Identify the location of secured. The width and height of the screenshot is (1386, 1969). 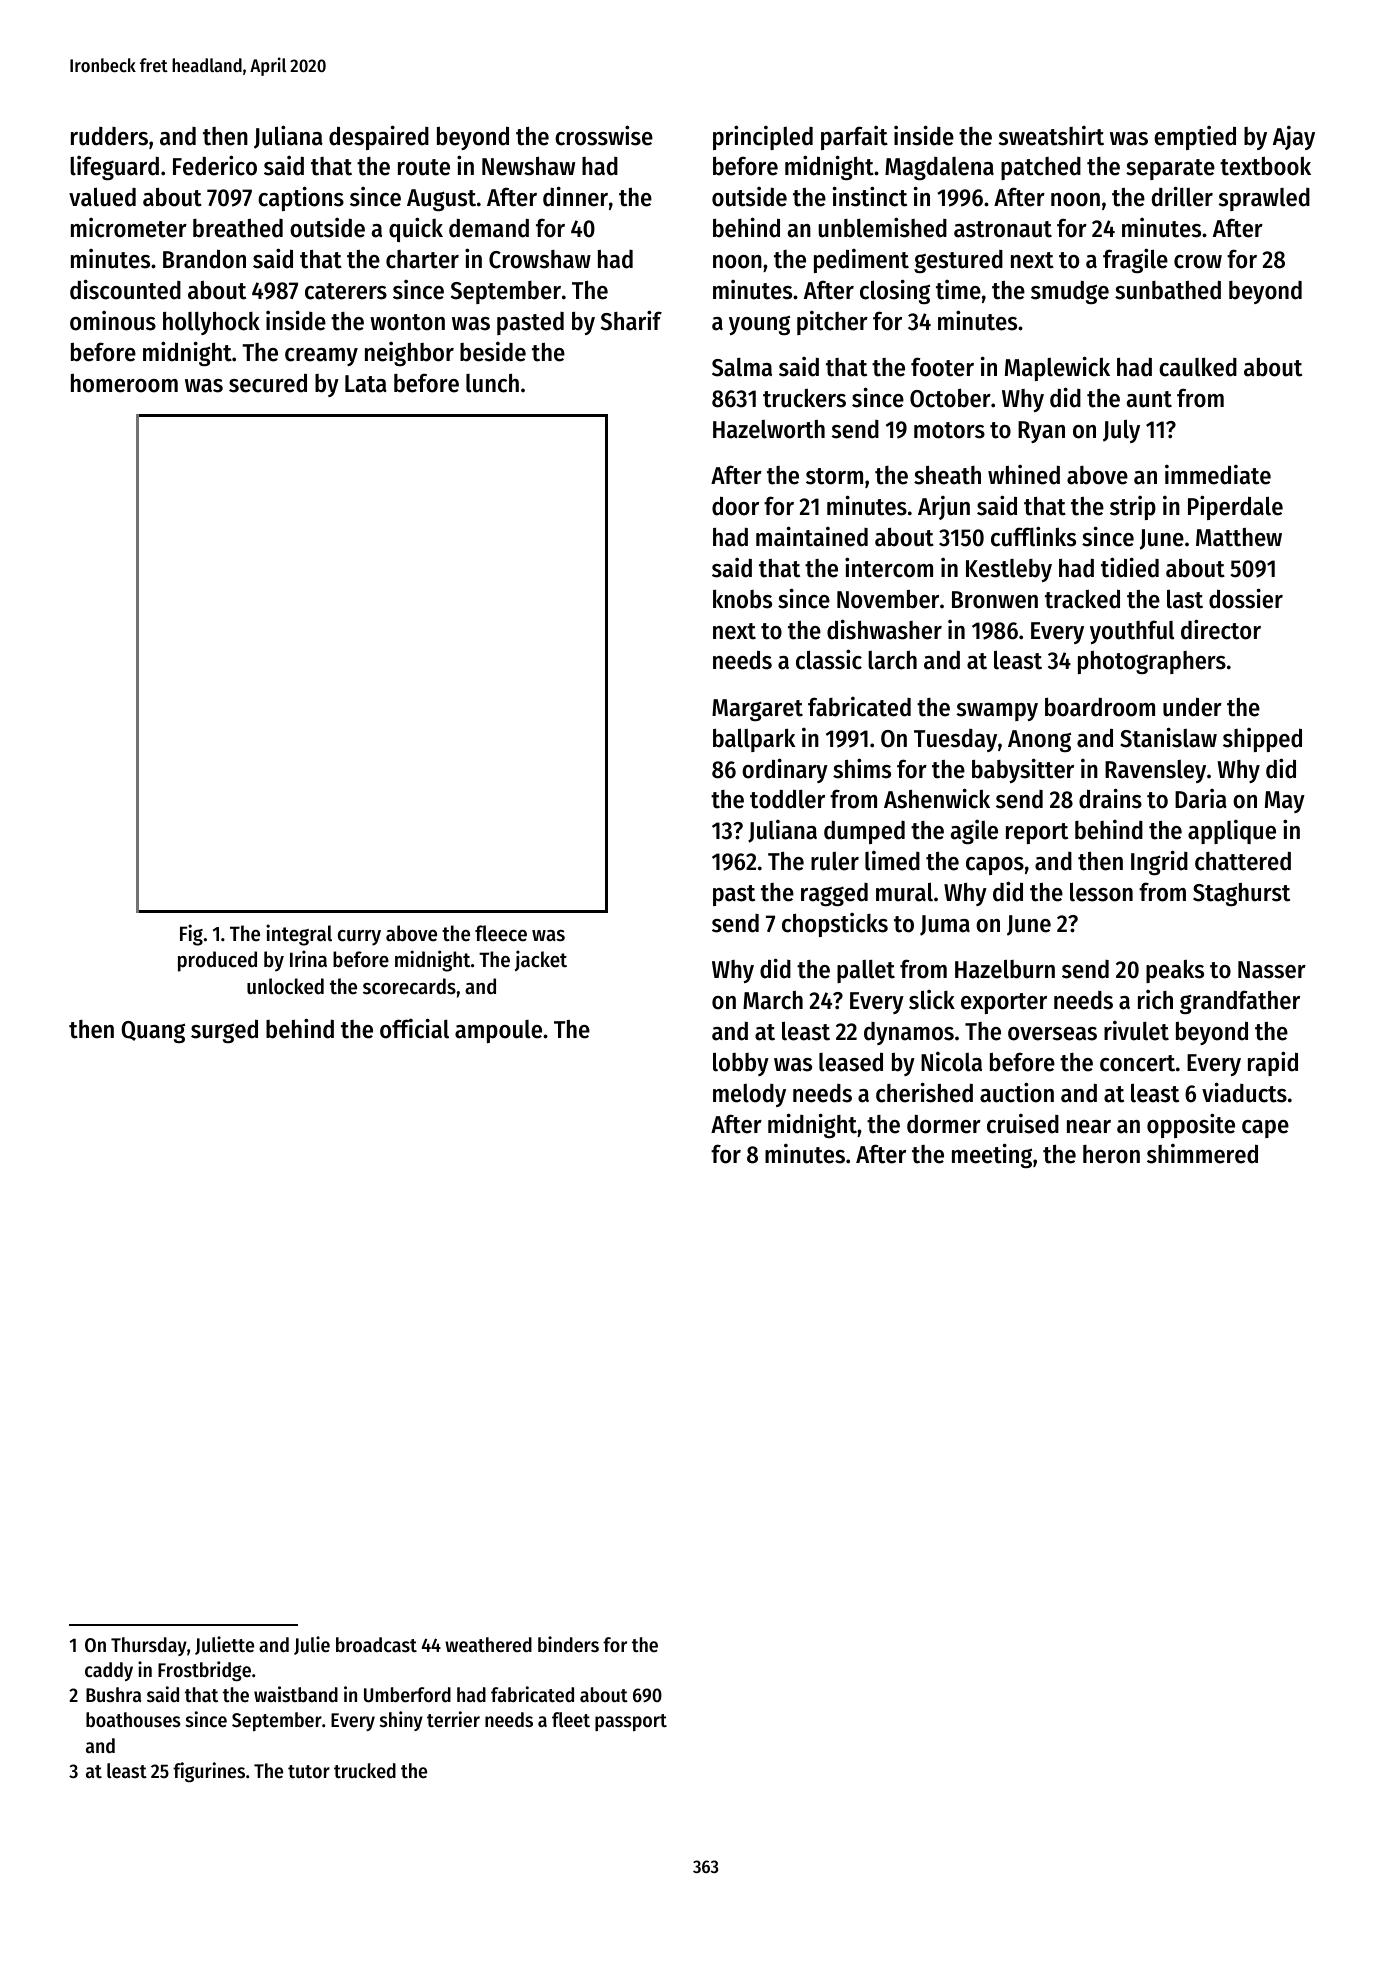
(268, 383).
